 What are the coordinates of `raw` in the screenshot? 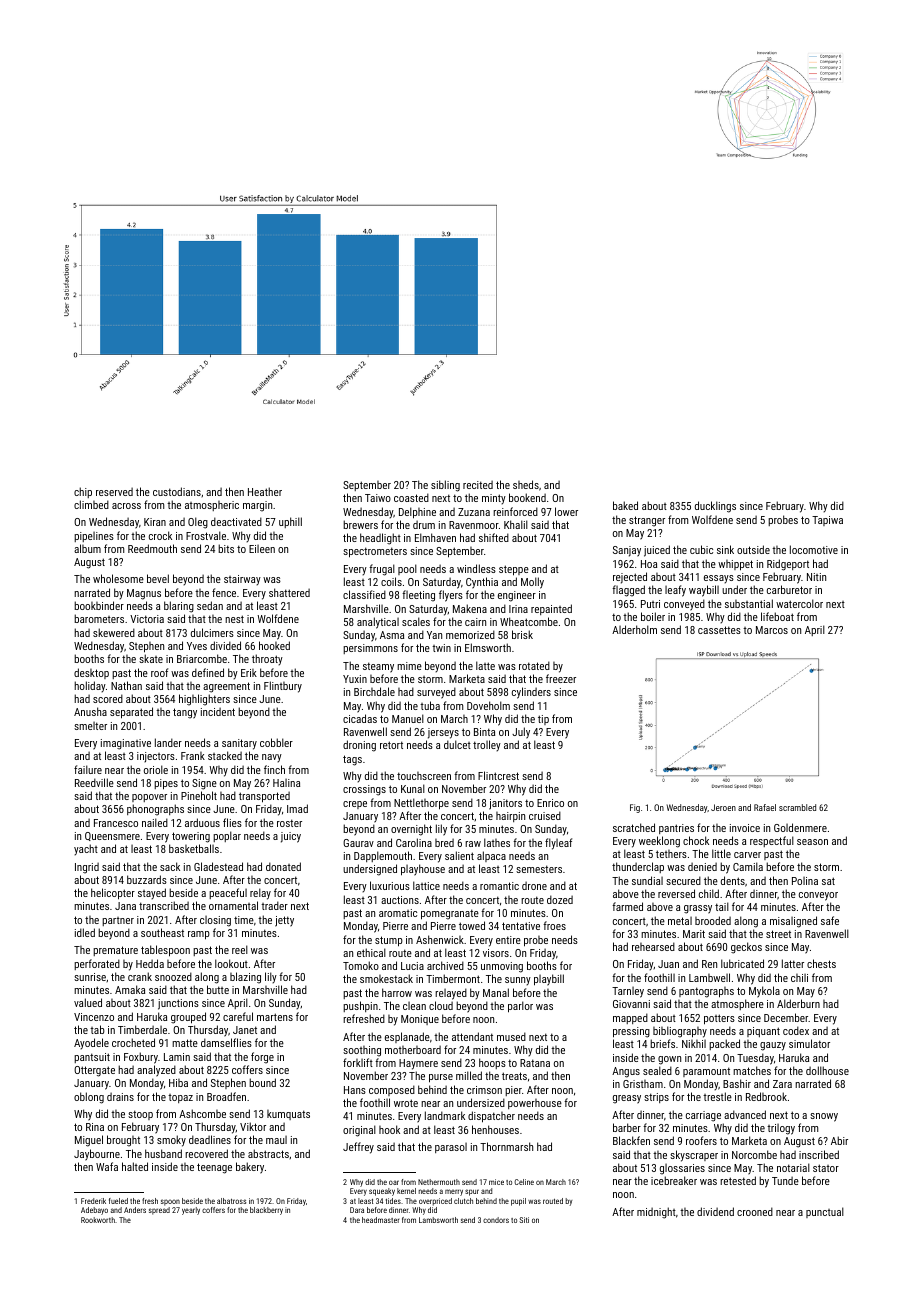 It's located at (473, 844).
